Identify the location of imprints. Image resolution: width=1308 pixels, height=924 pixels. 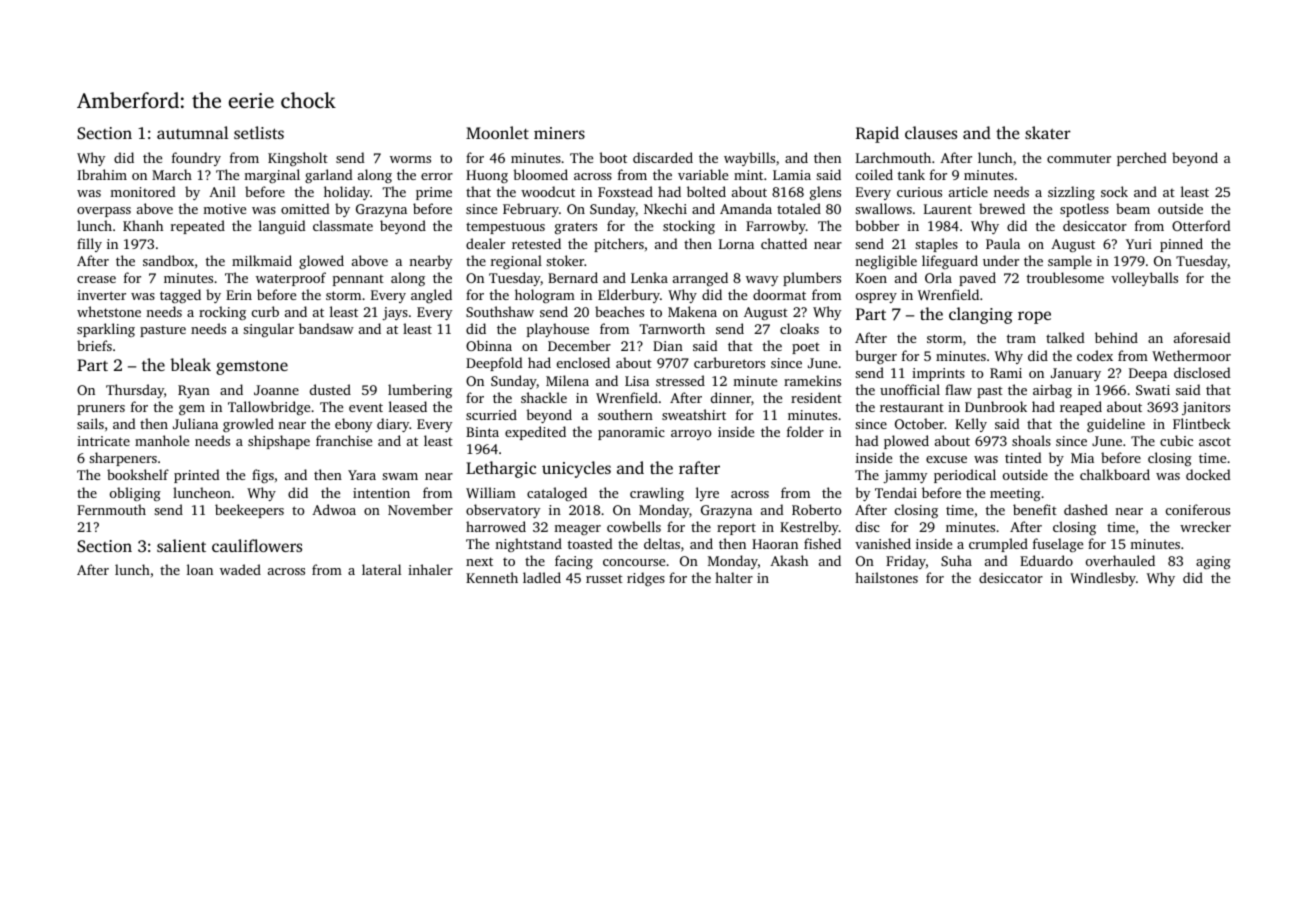
(938, 374).
